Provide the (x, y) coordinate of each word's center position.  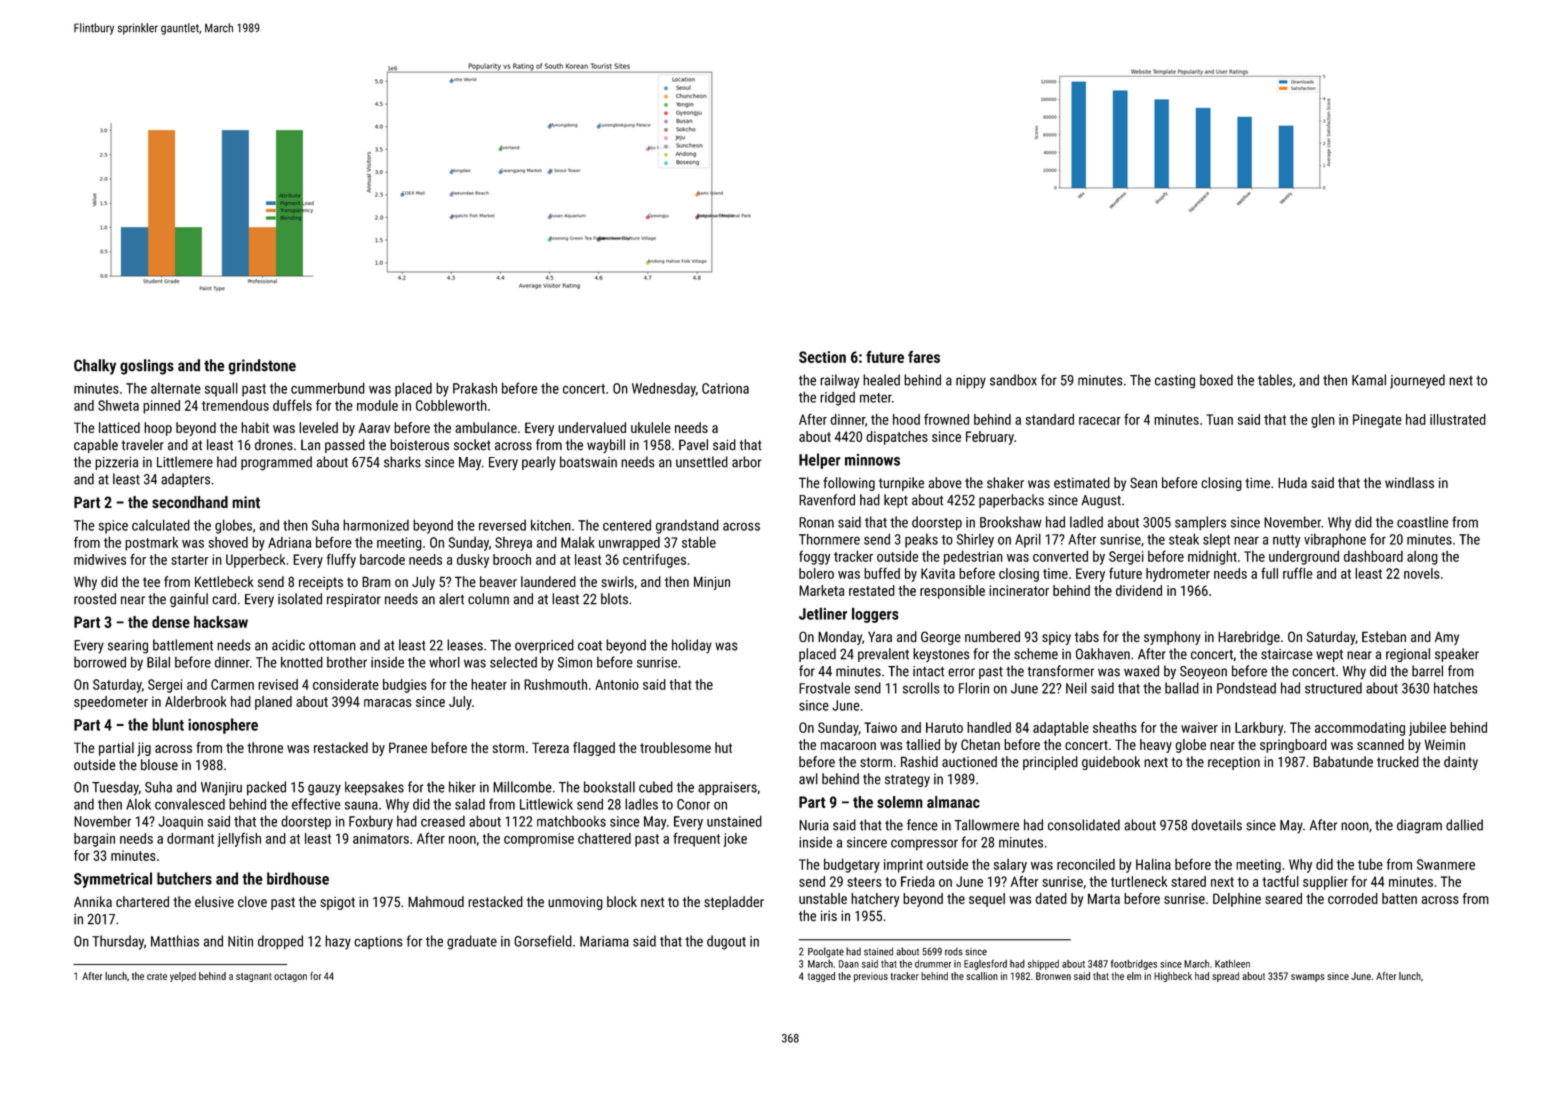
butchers (184, 878)
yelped (183, 977)
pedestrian (973, 557)
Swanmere (1446, 864)
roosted (95, 599)
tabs (1087, 636)
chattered (604, 838)
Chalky (95, 367)
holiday (692, 646)
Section (822, 357)
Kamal (1369, 380)
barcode (382, 559)
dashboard (1373, 556)
